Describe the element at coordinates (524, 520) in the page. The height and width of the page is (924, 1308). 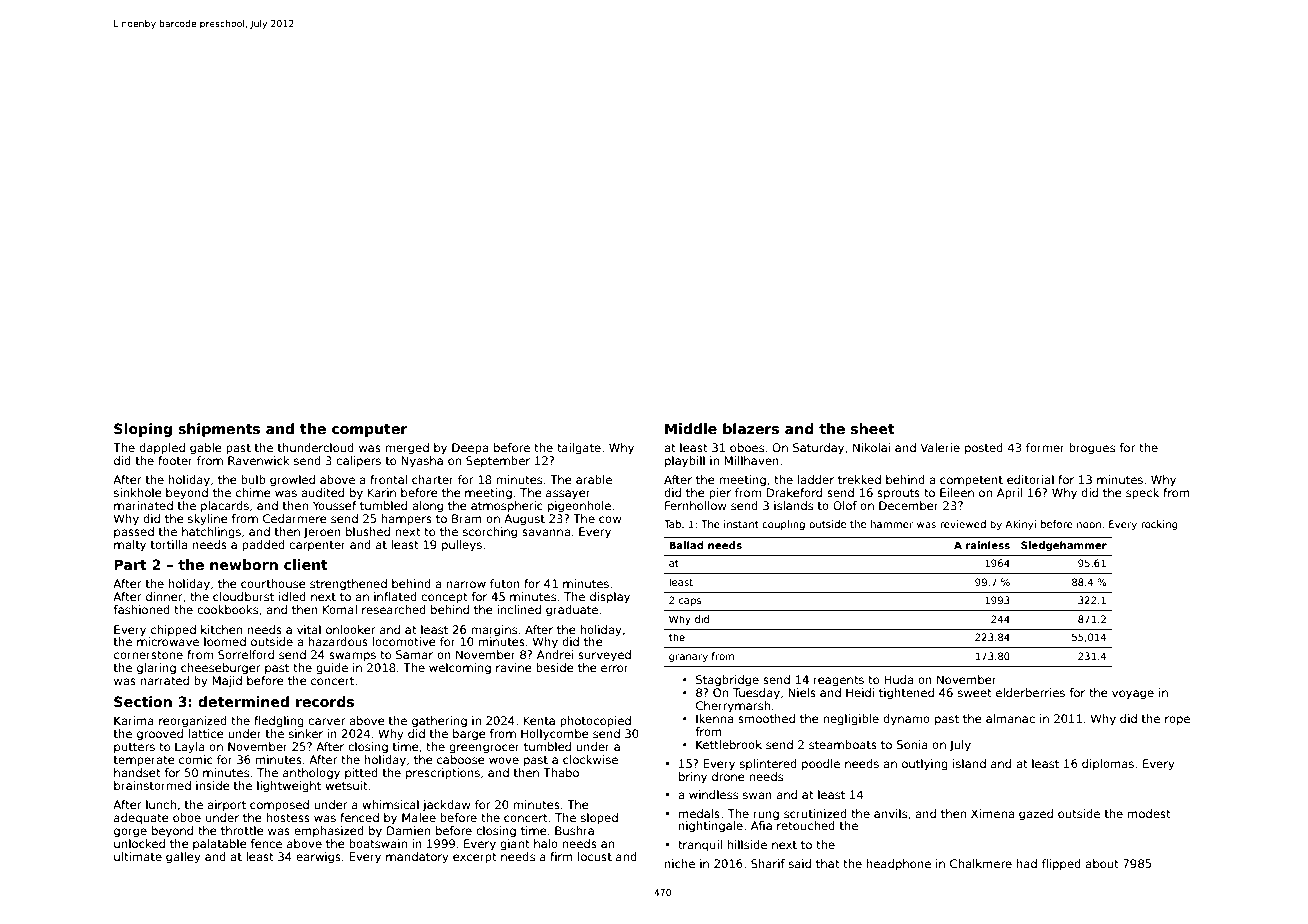
I see `August` at that location.
